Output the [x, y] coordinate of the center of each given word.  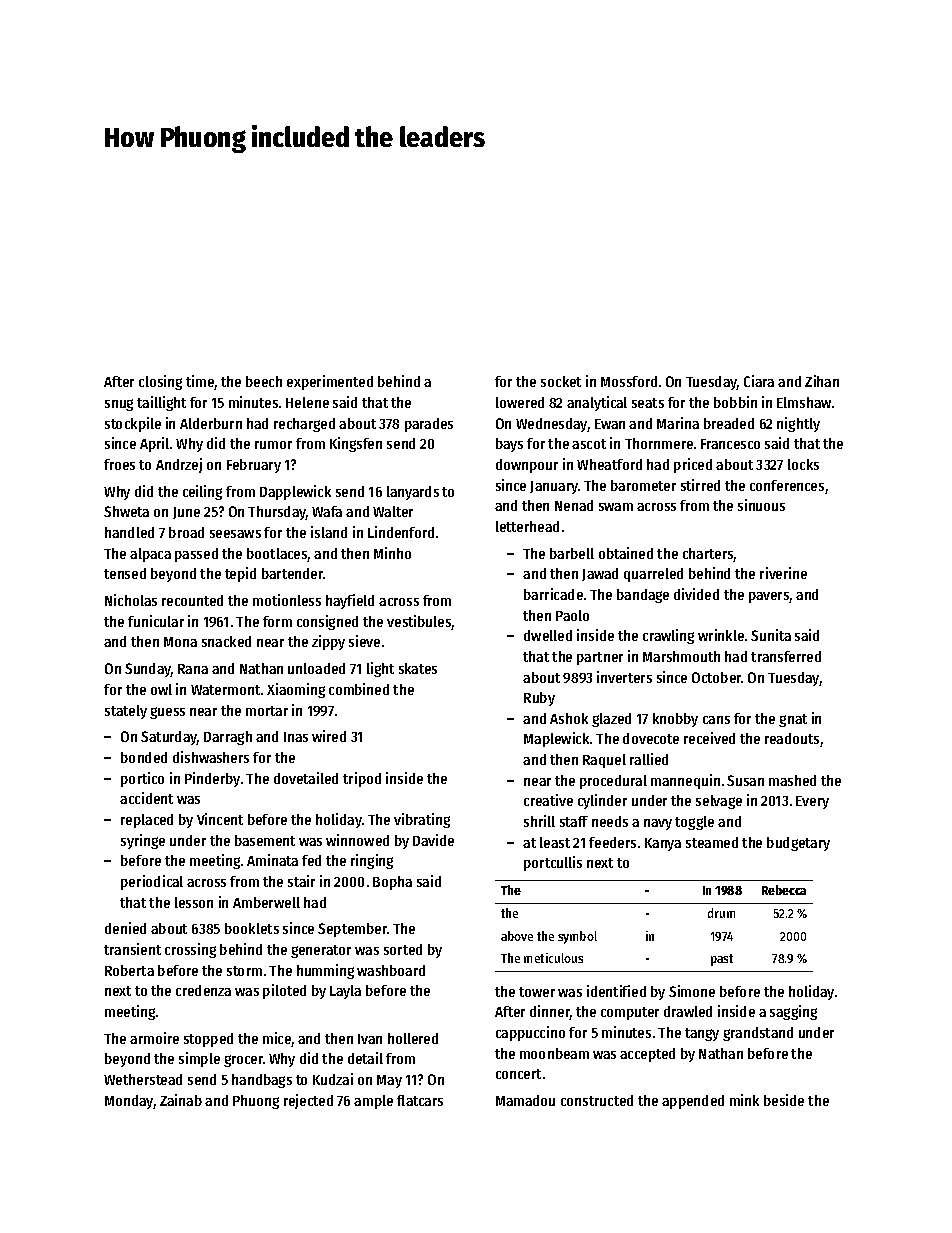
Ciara [759, 381]
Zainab [181, 1100]
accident [146, 798]
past [722, 960]
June [186, 513]
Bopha [392, 883]
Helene [307, 402]
